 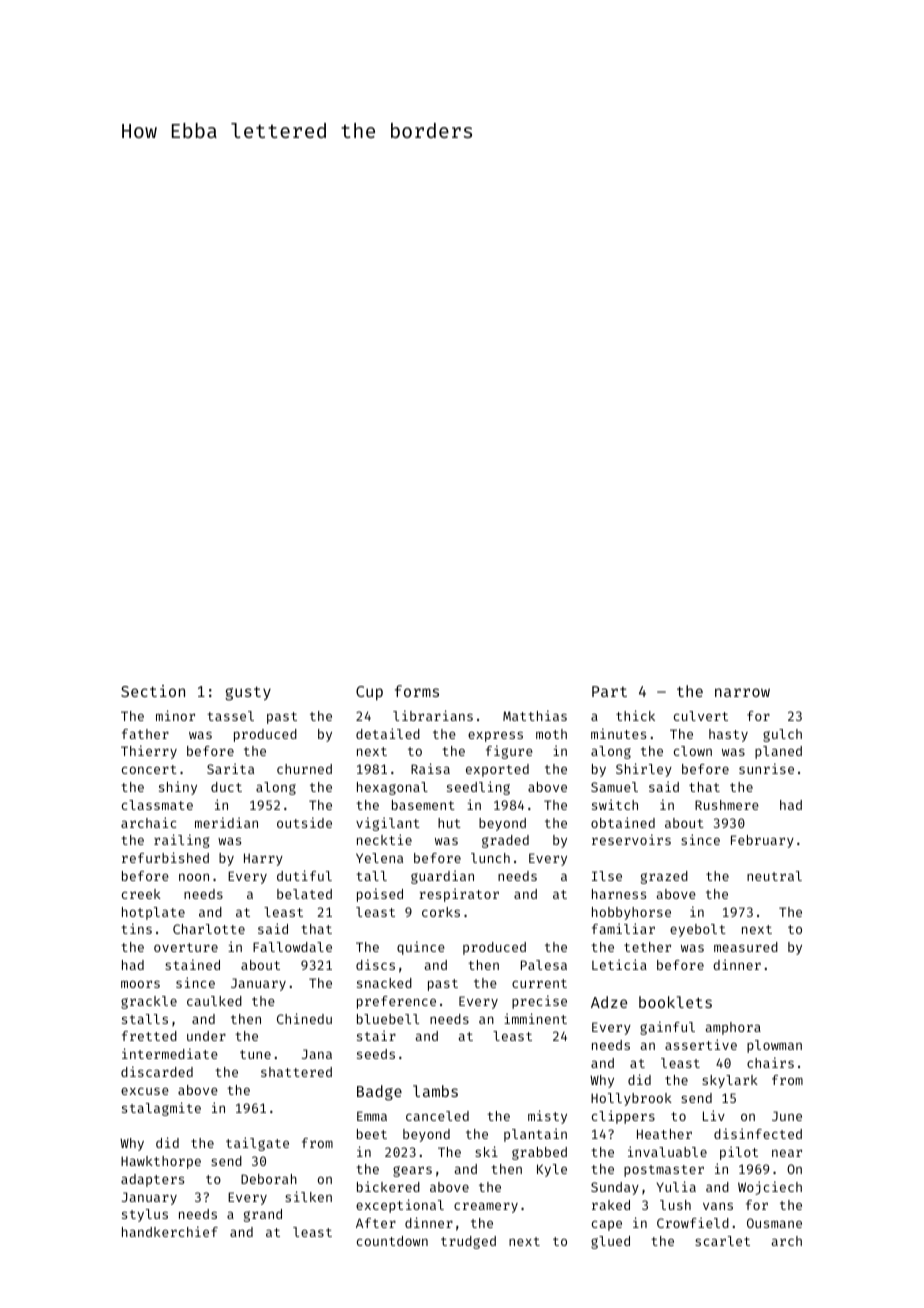 What do you see at coordinates (153, 691) in the document?
I see `Section` at bounding box center [153, 691].
